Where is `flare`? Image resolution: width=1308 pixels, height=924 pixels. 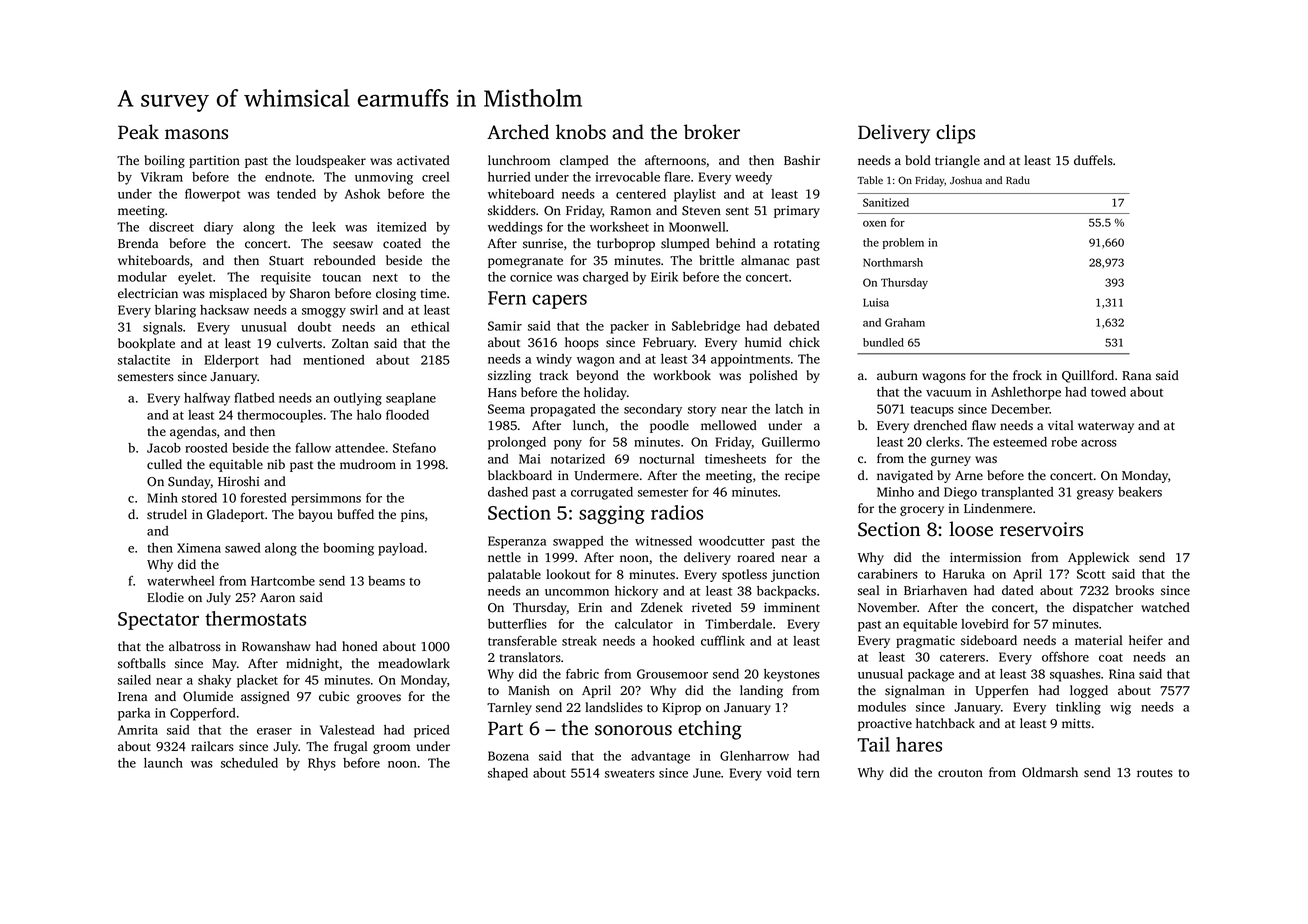
flare is located at coordinates (677, 177).
